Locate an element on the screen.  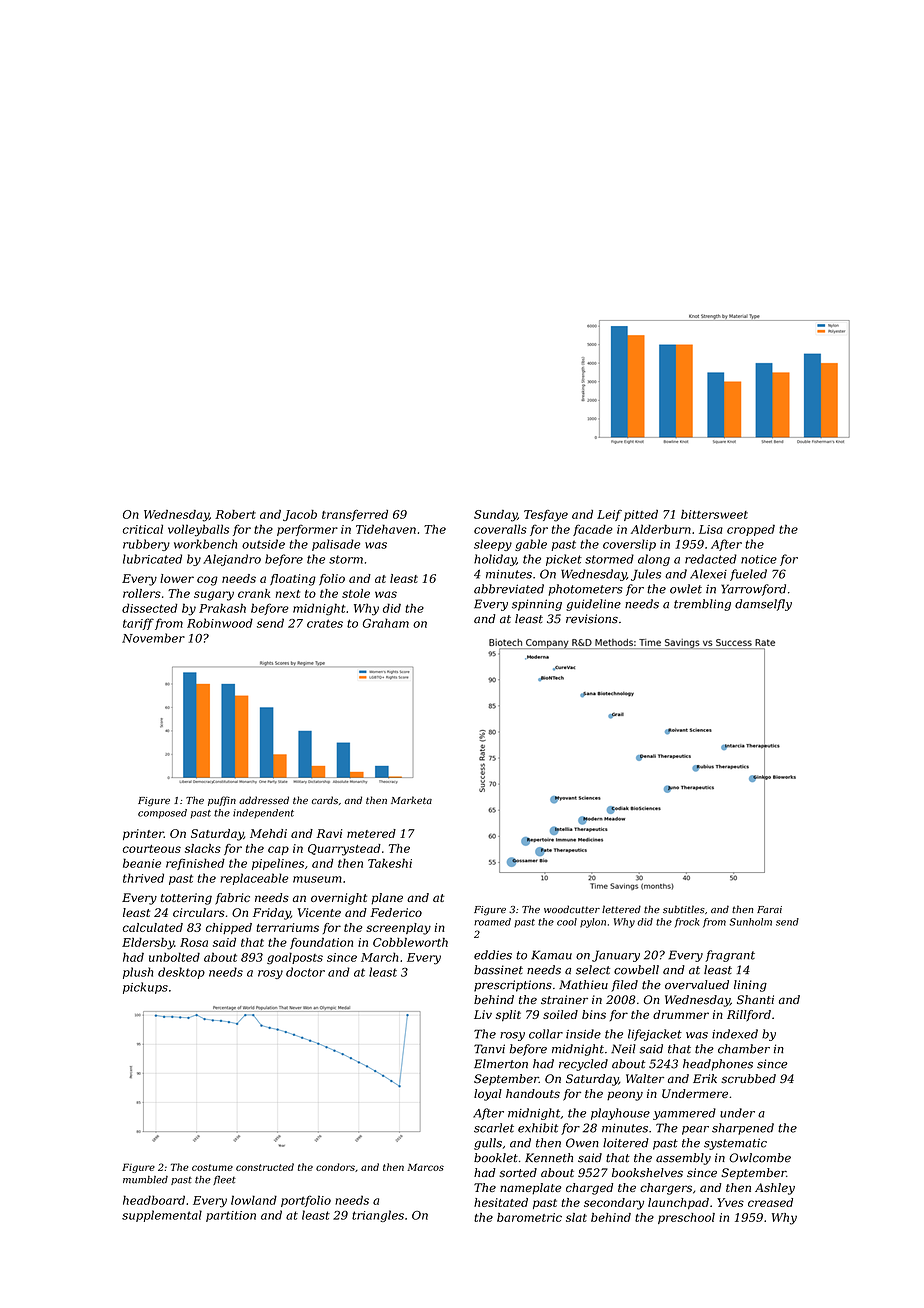
tottering is located at coordinates (186, 899).
